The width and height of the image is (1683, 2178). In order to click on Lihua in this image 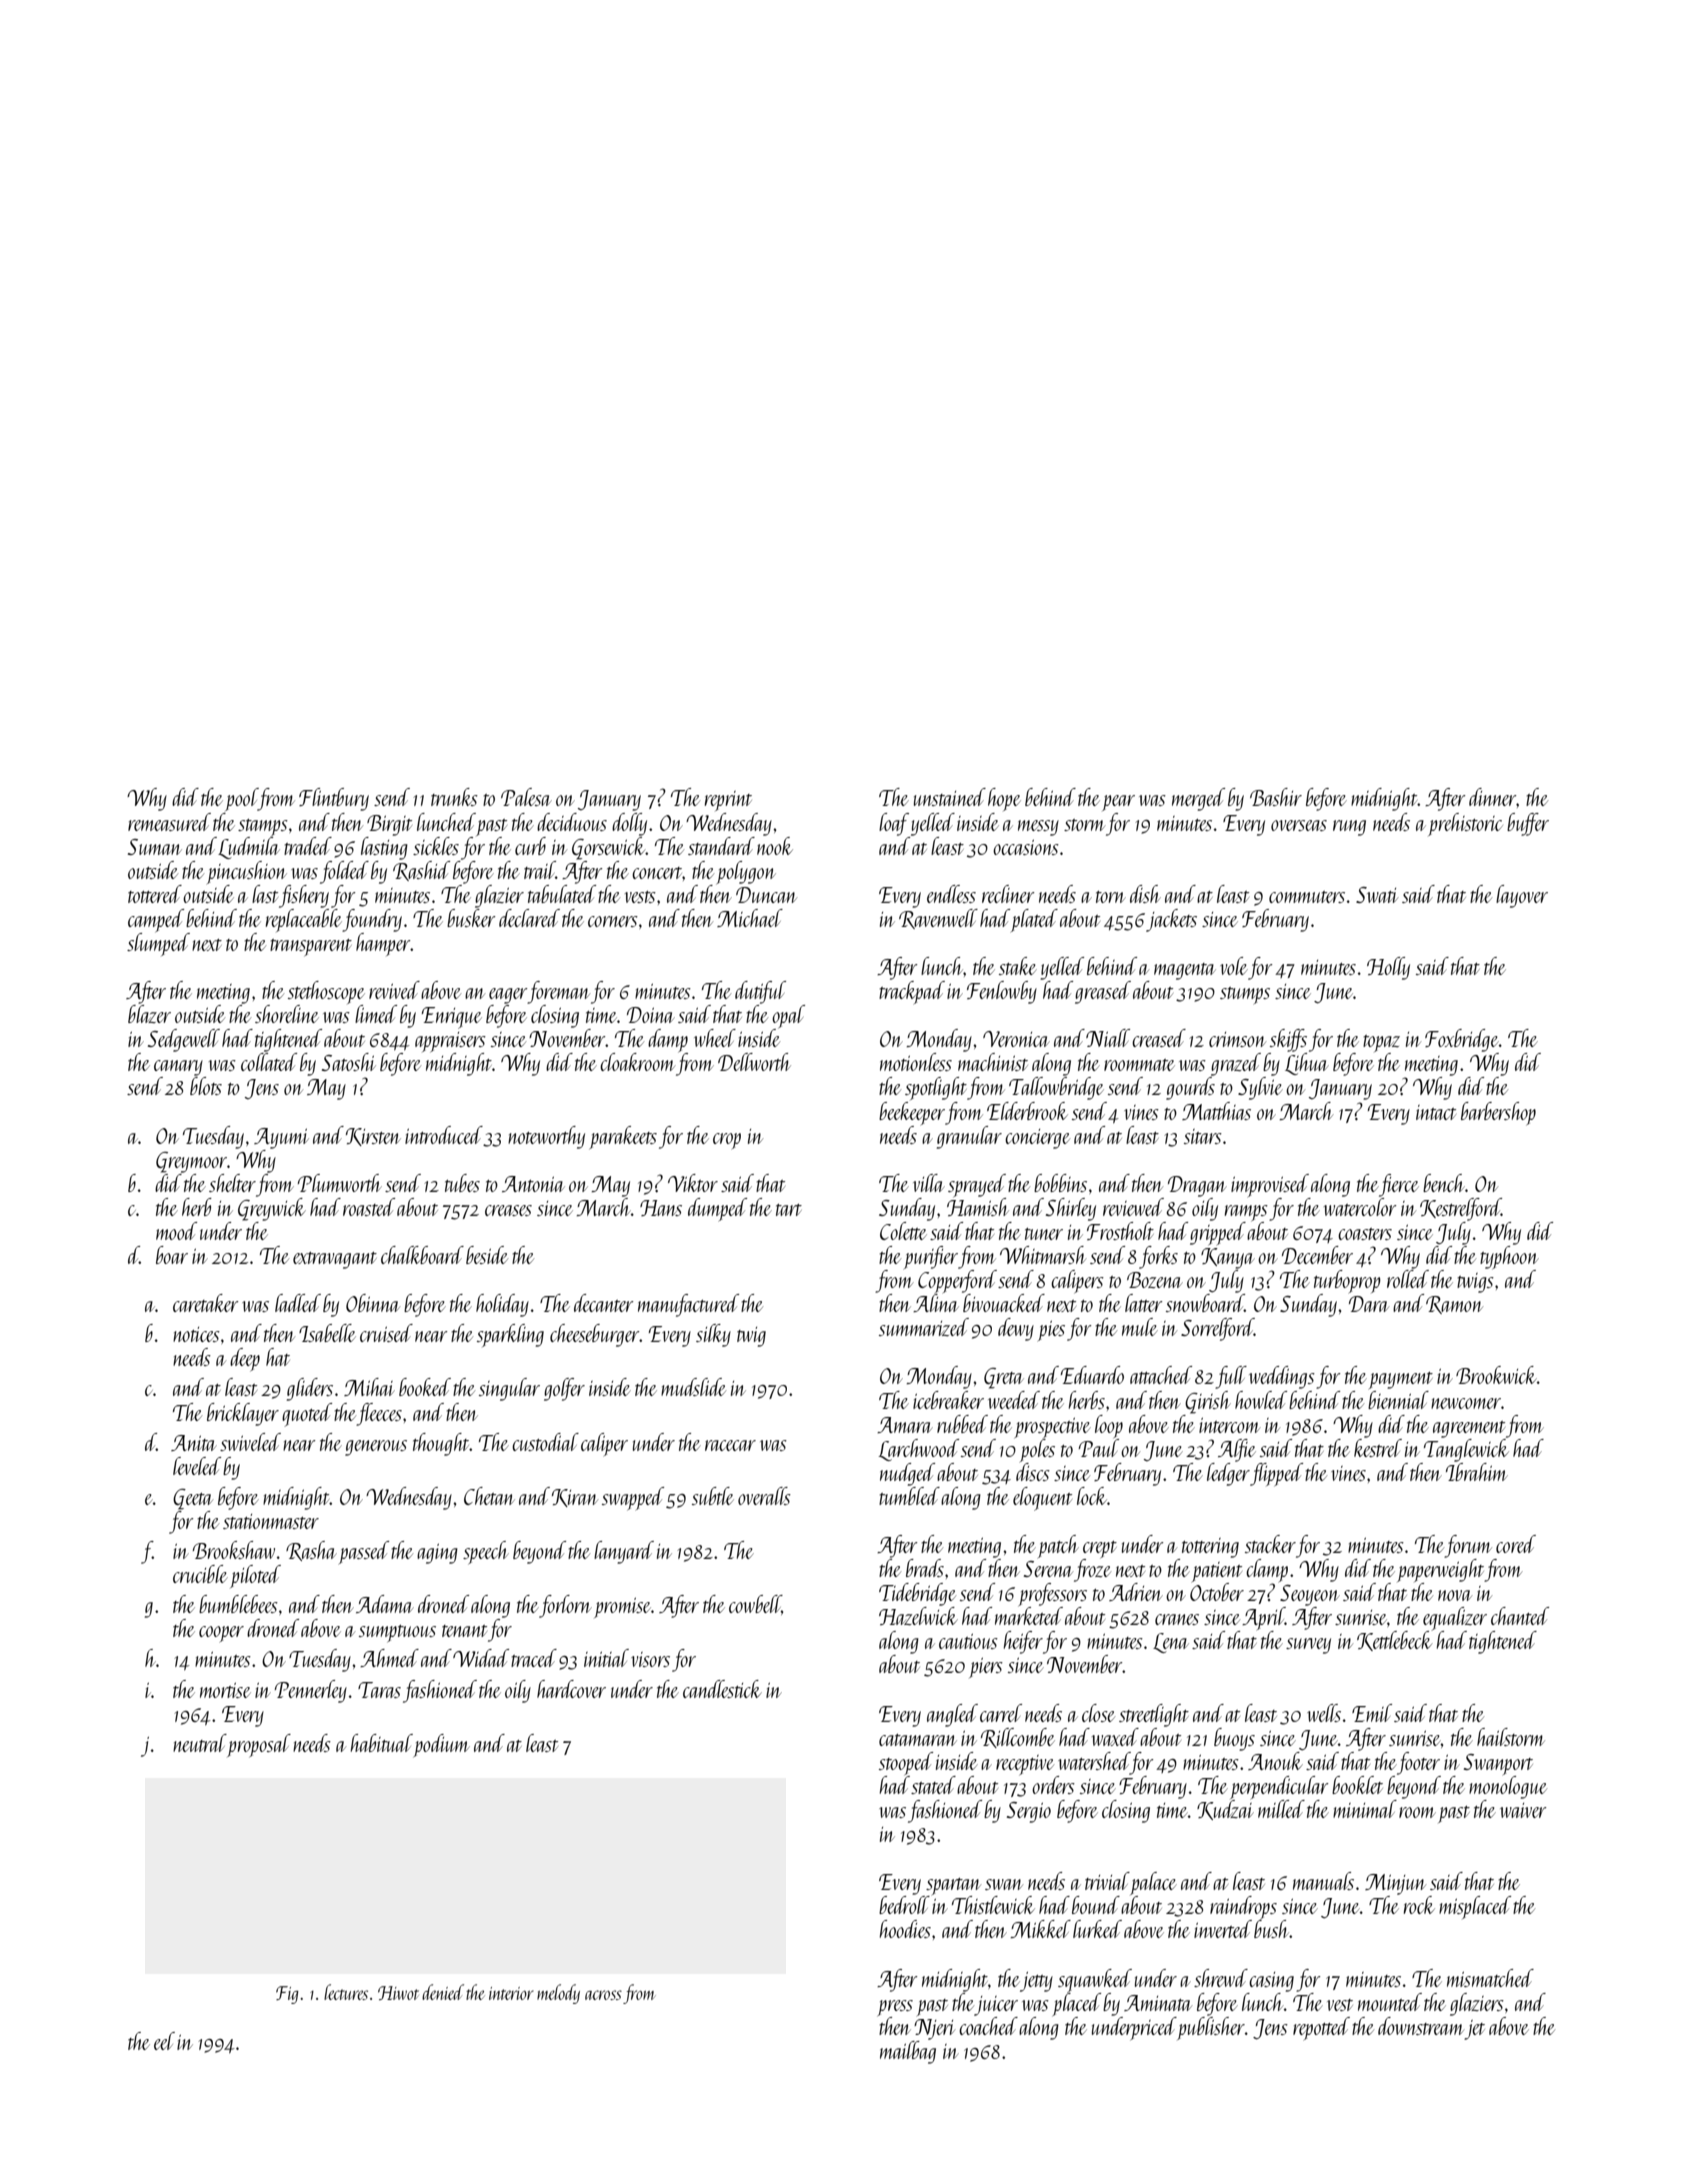, I will do `click(1307, 1064)`.
